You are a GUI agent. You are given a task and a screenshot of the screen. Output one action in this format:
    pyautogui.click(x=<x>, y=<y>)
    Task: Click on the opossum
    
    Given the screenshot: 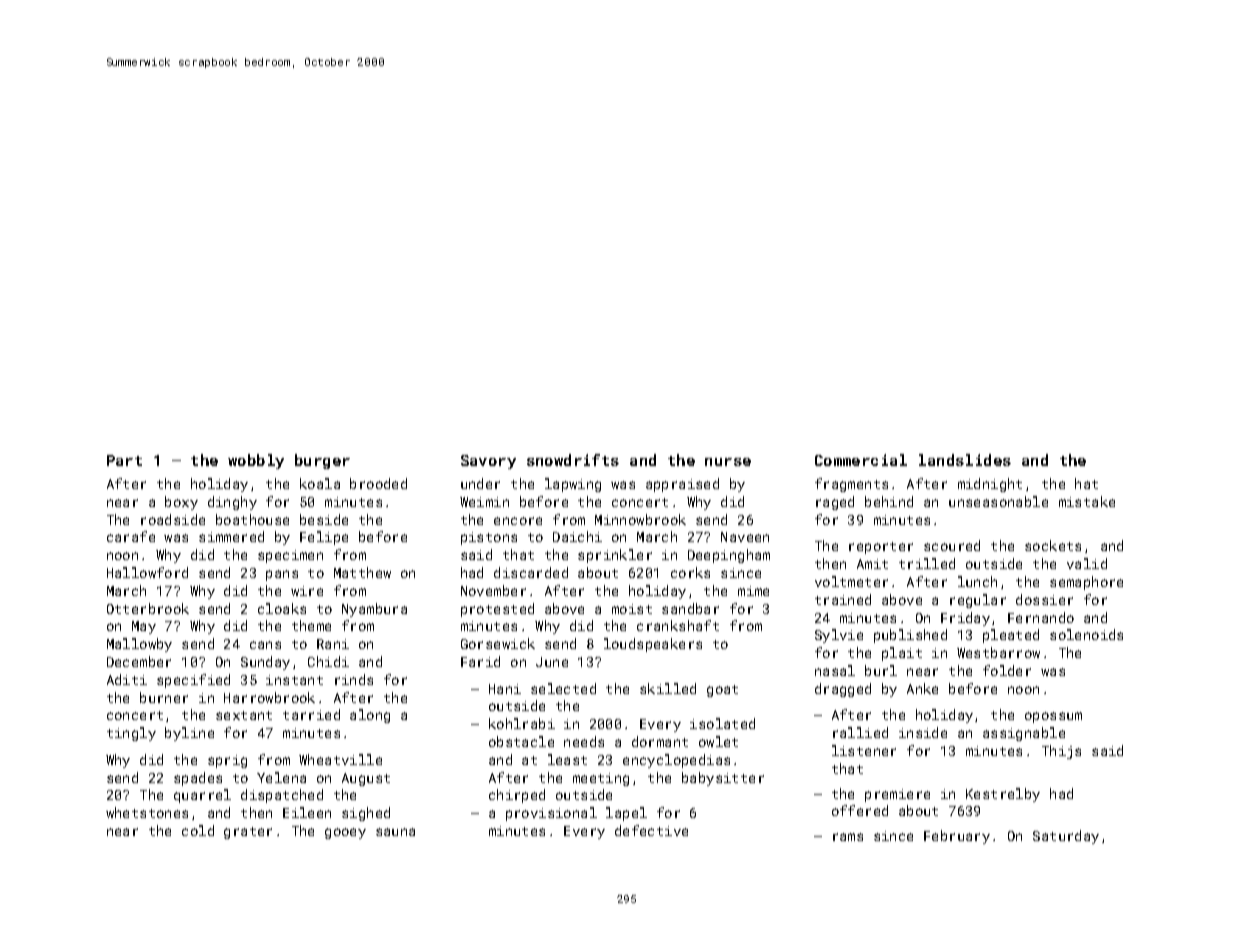 What is the action you would take?
    pyautogui.click(x=1053, y=717)
